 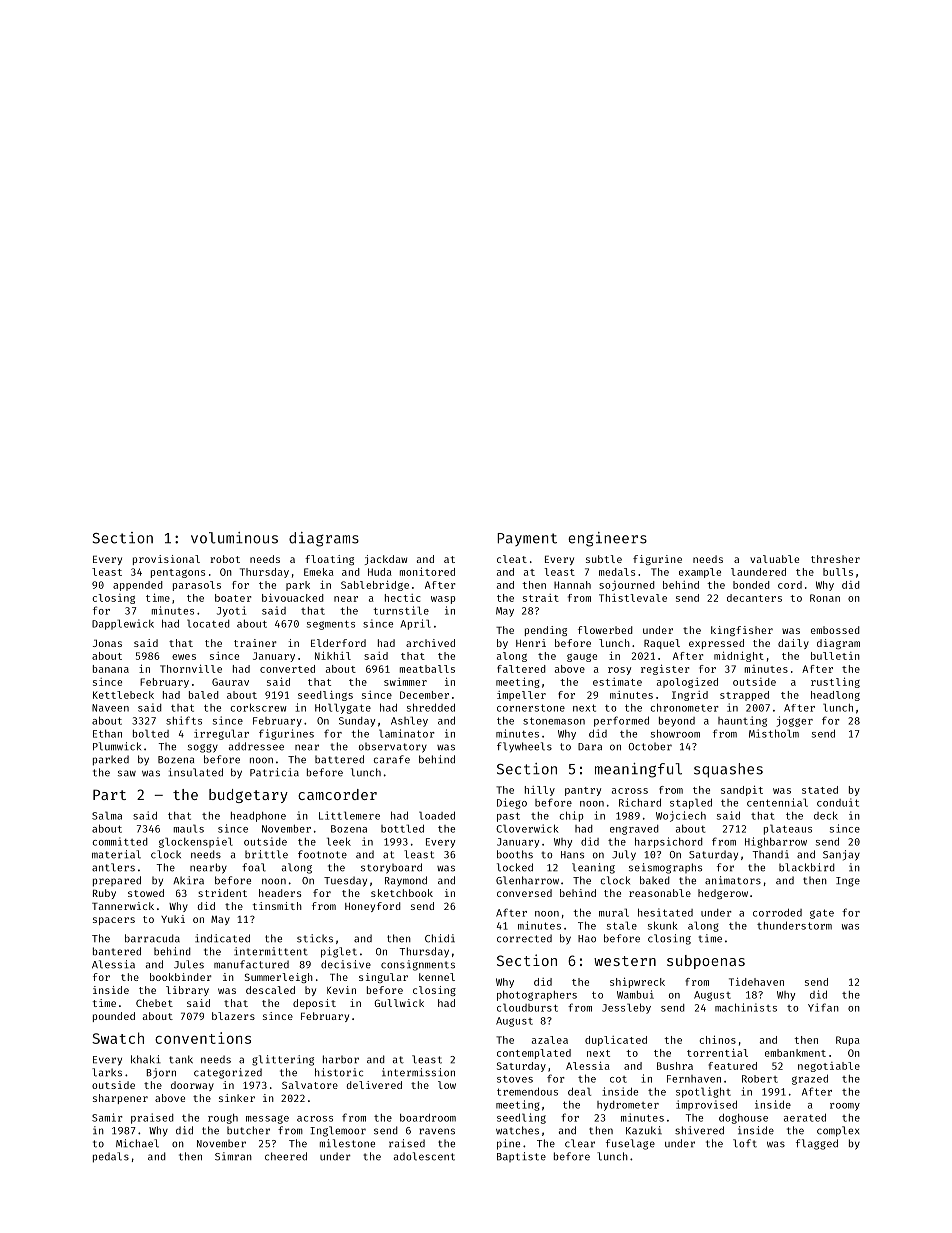 I want to click on Baptiste, so click(x=521, y=1157).
